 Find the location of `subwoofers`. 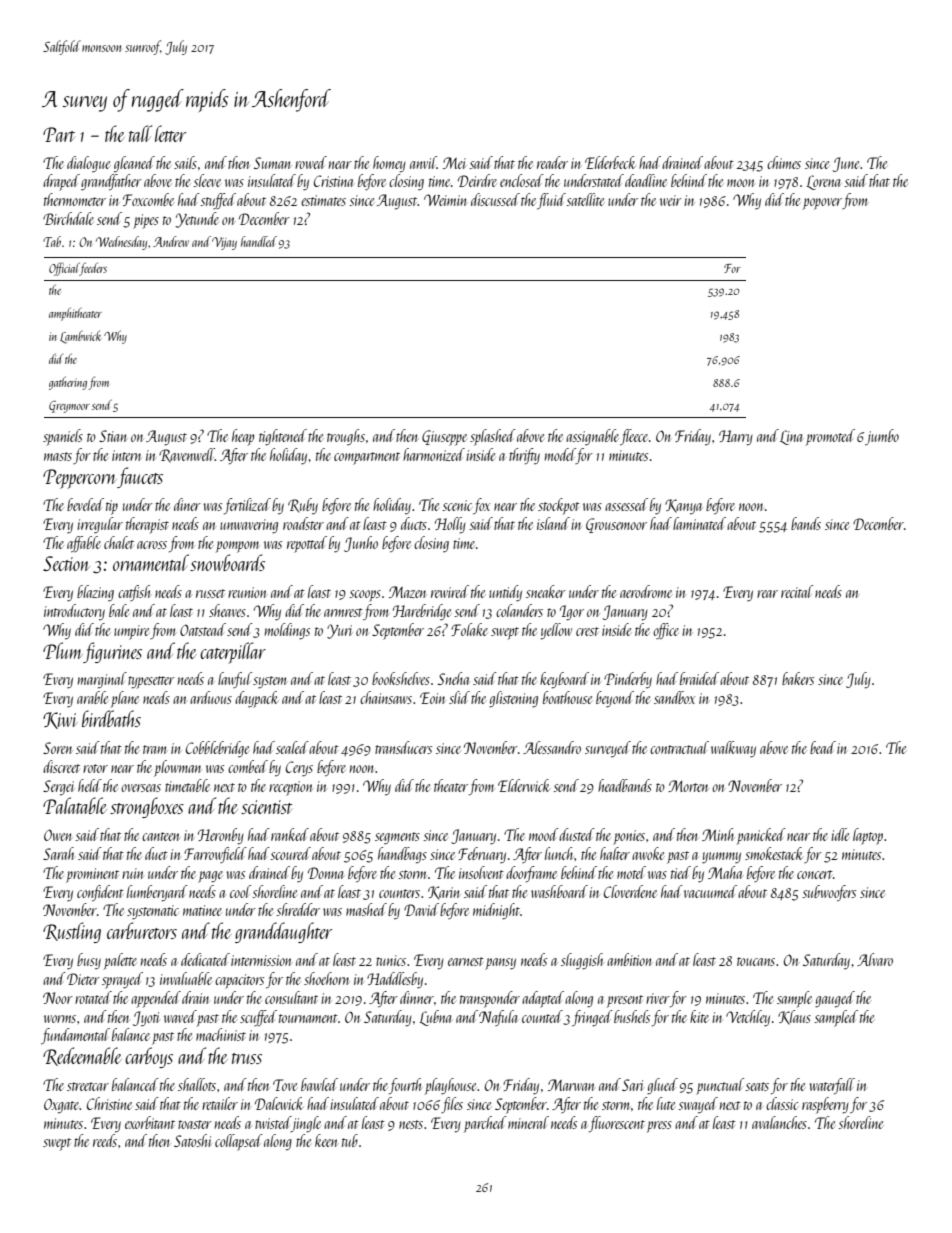

subwoofers is located at coordinates (829, 893).
